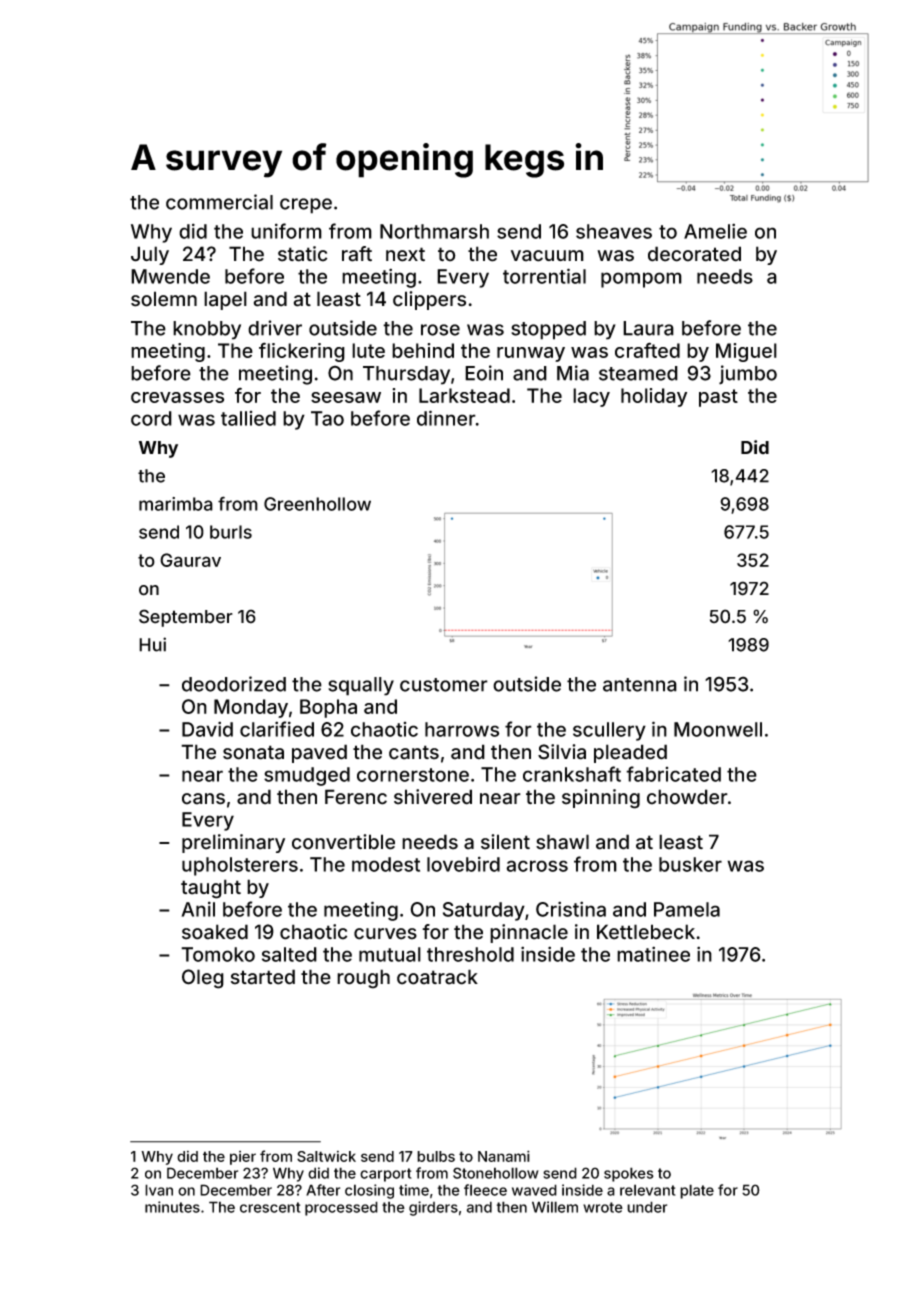  Describe the element at coordinates (673, 774) in the screenshot. I see `fabricated` at that location.
